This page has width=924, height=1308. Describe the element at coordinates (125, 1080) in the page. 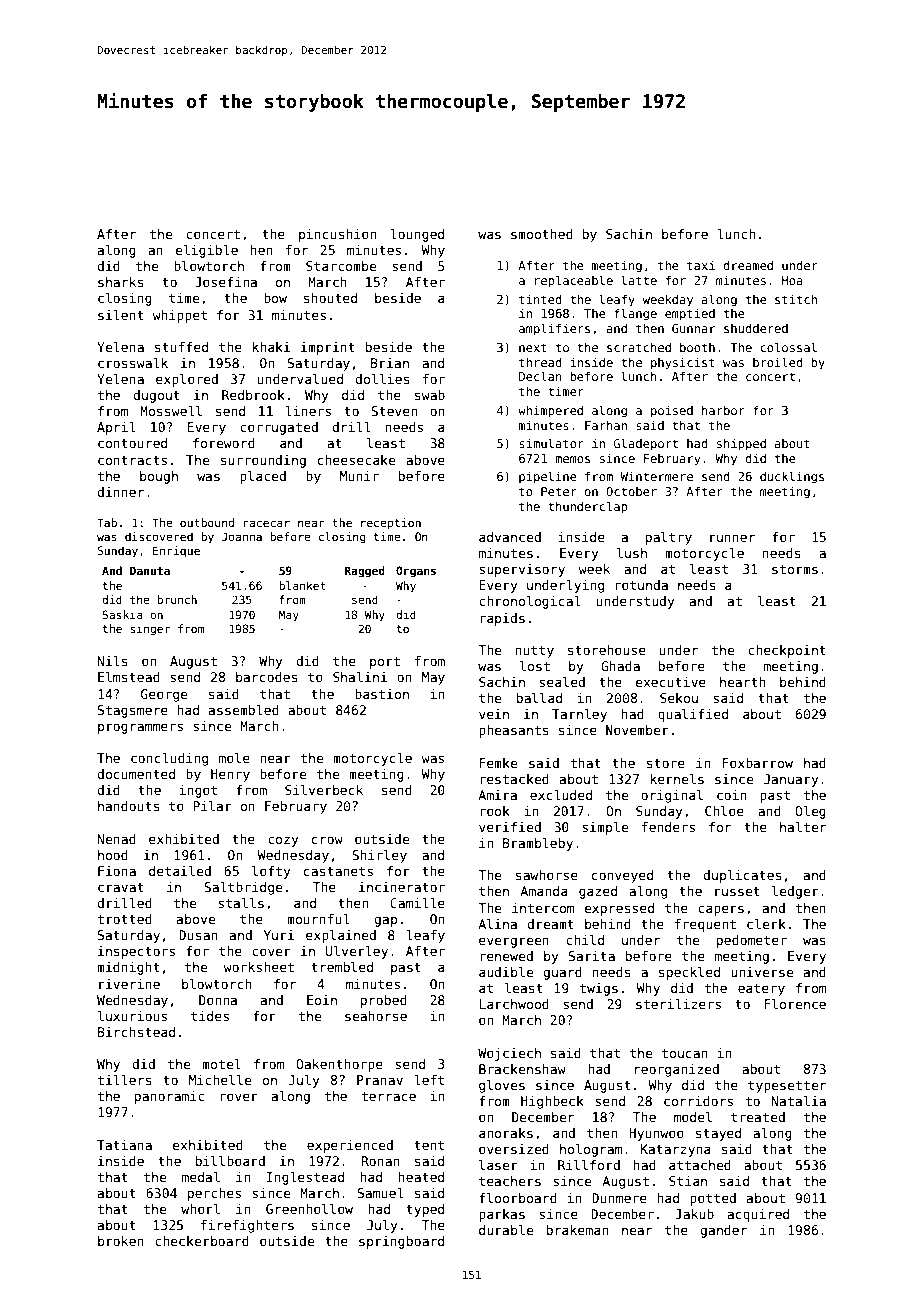

I see `tillers` at that location.
